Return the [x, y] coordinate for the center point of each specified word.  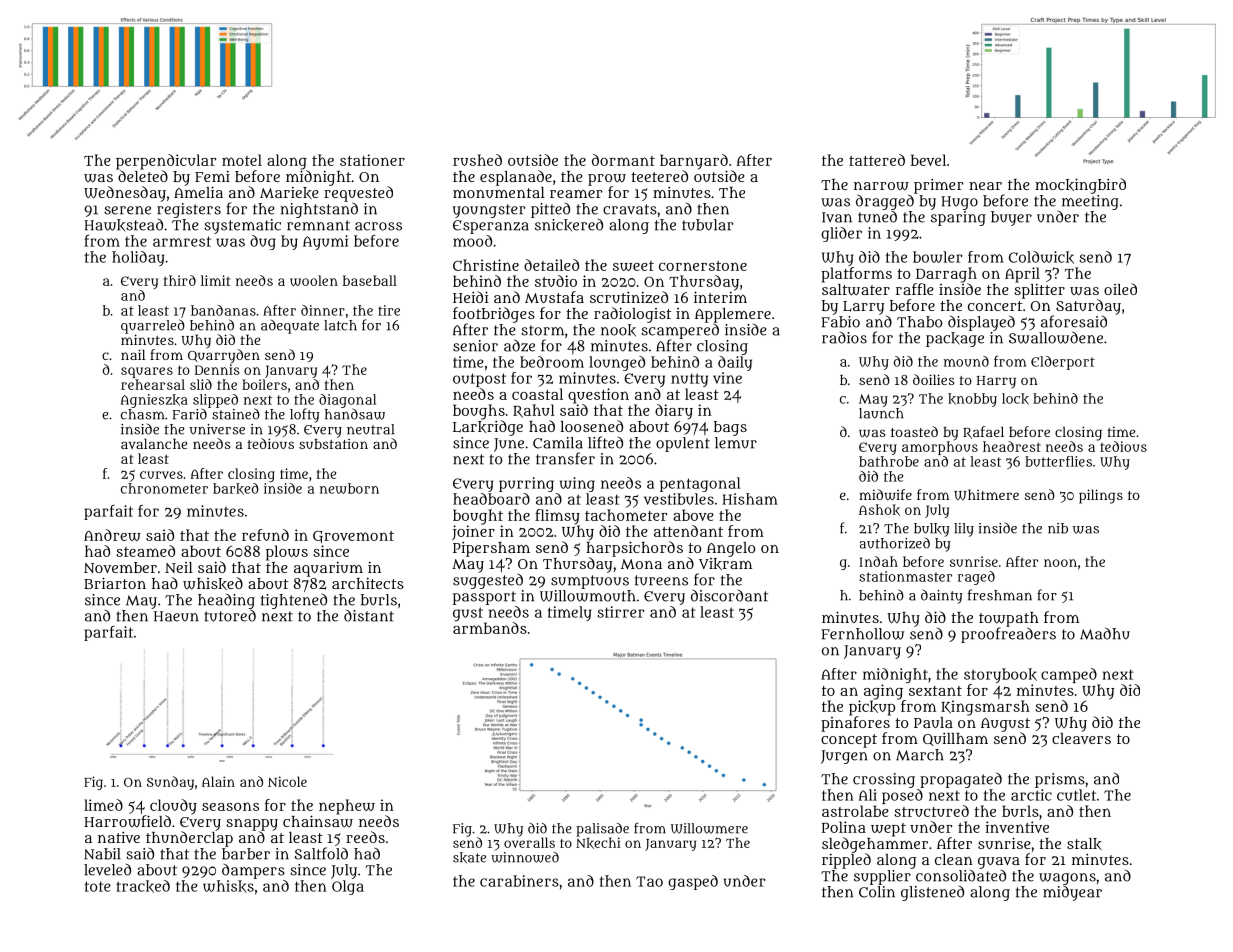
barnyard [694, 162]
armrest [182, 241]
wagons [1067, 879]
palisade [602, 830]
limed [103, 805]
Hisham [750, 499]
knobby [972, 400]
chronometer [164, 488]
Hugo [959, 203]
